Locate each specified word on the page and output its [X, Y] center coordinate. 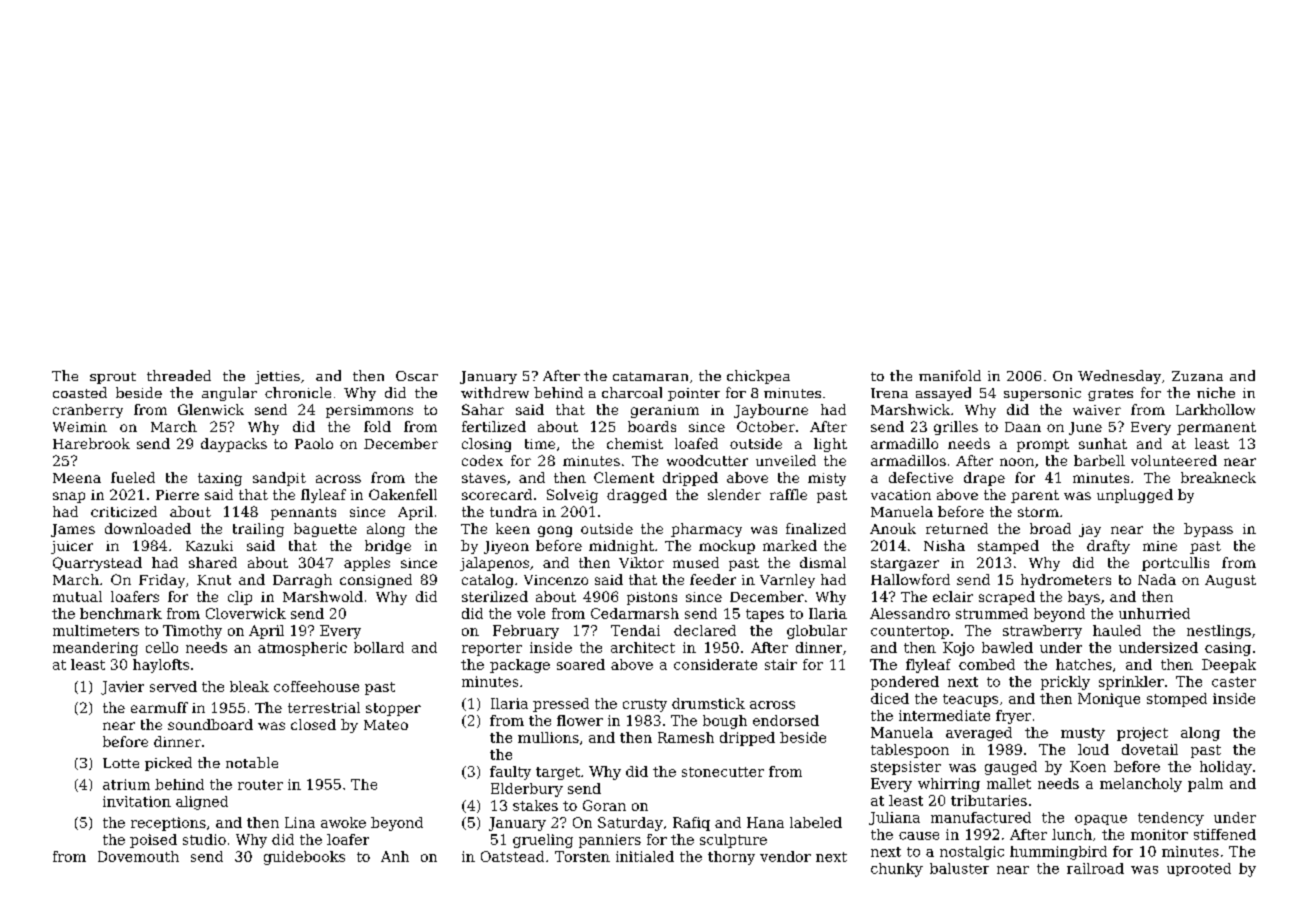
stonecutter [723, 772]
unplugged [1135, 496]
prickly [1065, 683]
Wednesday [1119, 377]
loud [1093, 749]
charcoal [632, 392]
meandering [95, 649]
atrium [126, 784]
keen [513, 528]
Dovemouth [138, 856]
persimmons [369, 411]
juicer [72, 547]
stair [781, 664]
